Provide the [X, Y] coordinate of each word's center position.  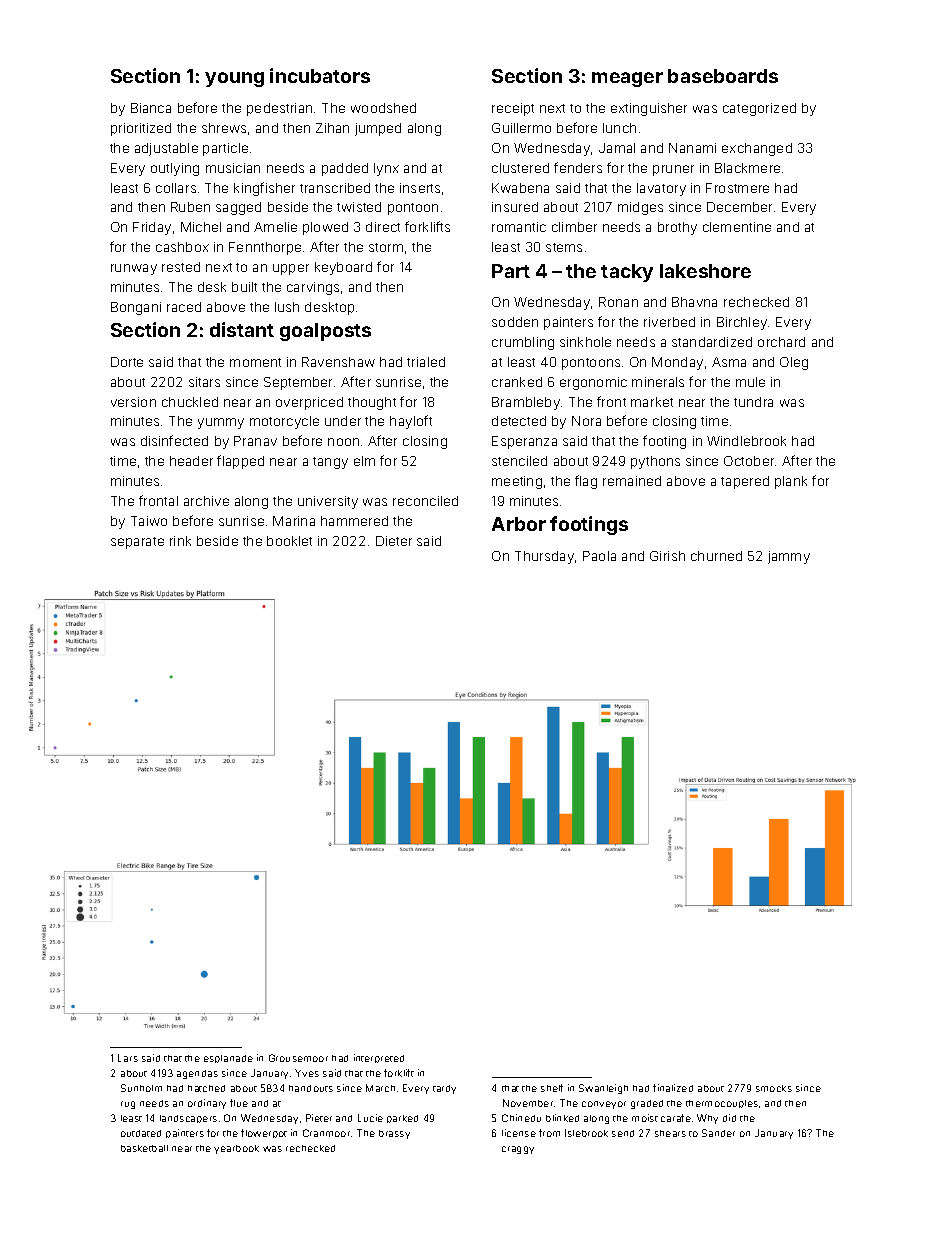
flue [239, 1103]
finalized [673, 1088]
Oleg [794, 363]
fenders [578, 167]
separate [137, 543]
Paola [599, 556]
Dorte [127, 362]
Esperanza [524, 442]
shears [670, 1133]
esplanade [228, 1059]
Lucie [370, 1118]
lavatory [661, 189]
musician [233, 168]
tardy [444, 1089]
